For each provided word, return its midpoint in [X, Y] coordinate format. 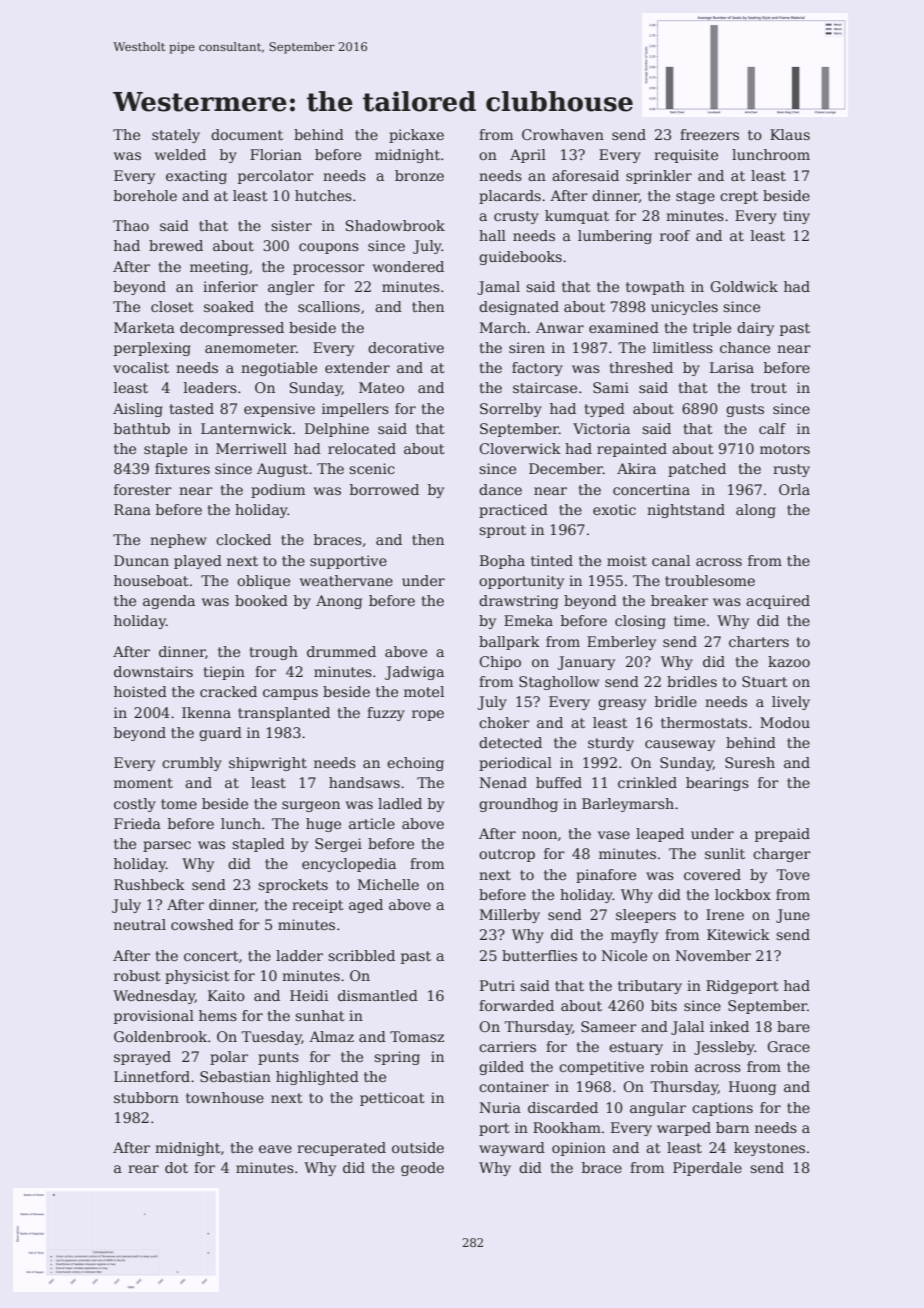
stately [176, 136]
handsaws [364, 782]
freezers [709, 134]
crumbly [192, 764]
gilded [501, 1068]
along [756, 511]
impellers [355, 410]
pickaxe [416, 136]
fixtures [182, 468]
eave [275, 1149]
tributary [650, 987]
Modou [785, 722]
